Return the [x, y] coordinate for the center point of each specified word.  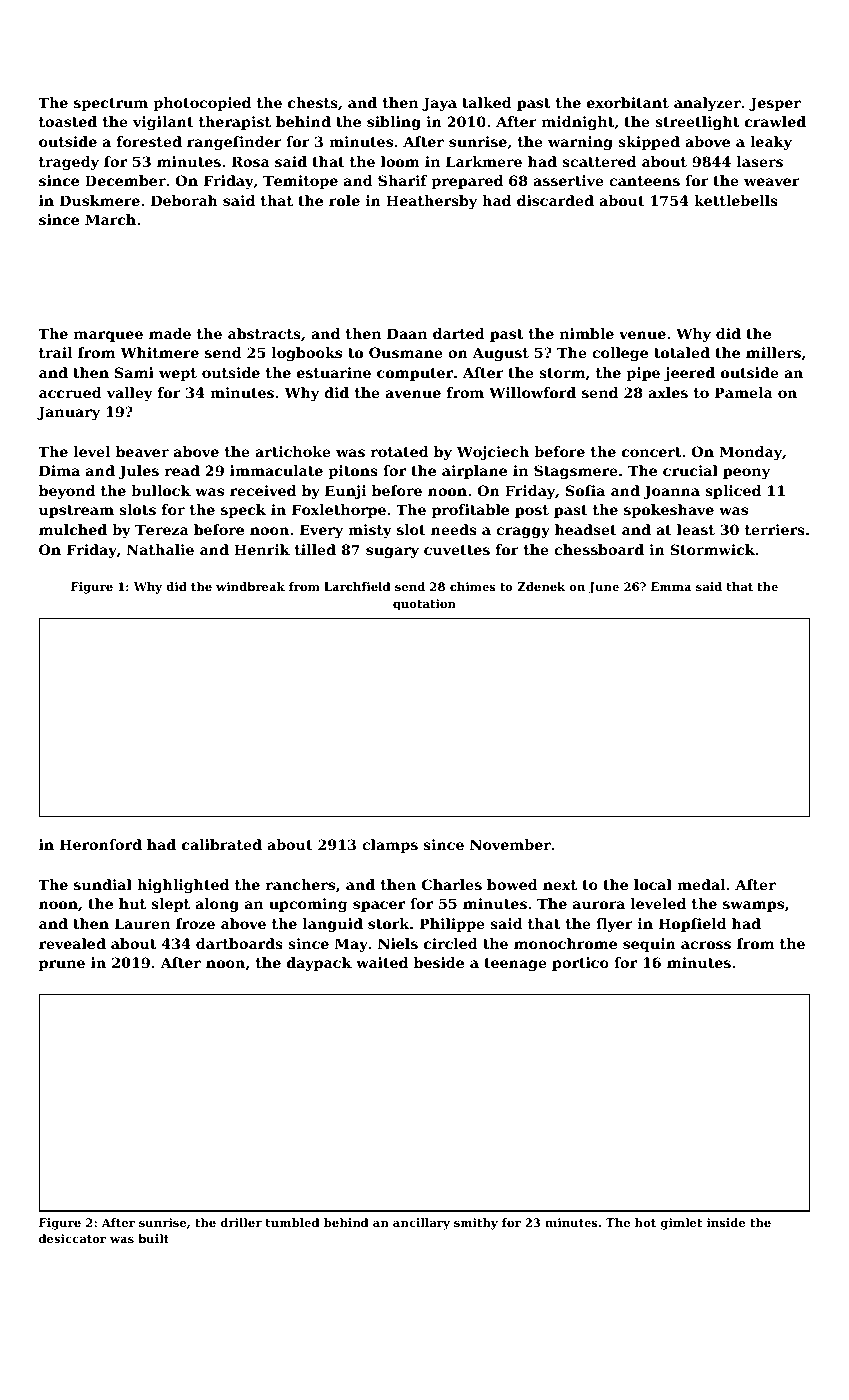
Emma [671, 586]
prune [62, 965]
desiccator [72, 1238]
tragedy [69, 163]
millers [773, 352]
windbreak [250, 586]
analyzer [707, 104]
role [344, 200]
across [706, 945]
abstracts [264, 333]
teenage [515, 964]
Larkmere [484, 161]
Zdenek [541, 586]
